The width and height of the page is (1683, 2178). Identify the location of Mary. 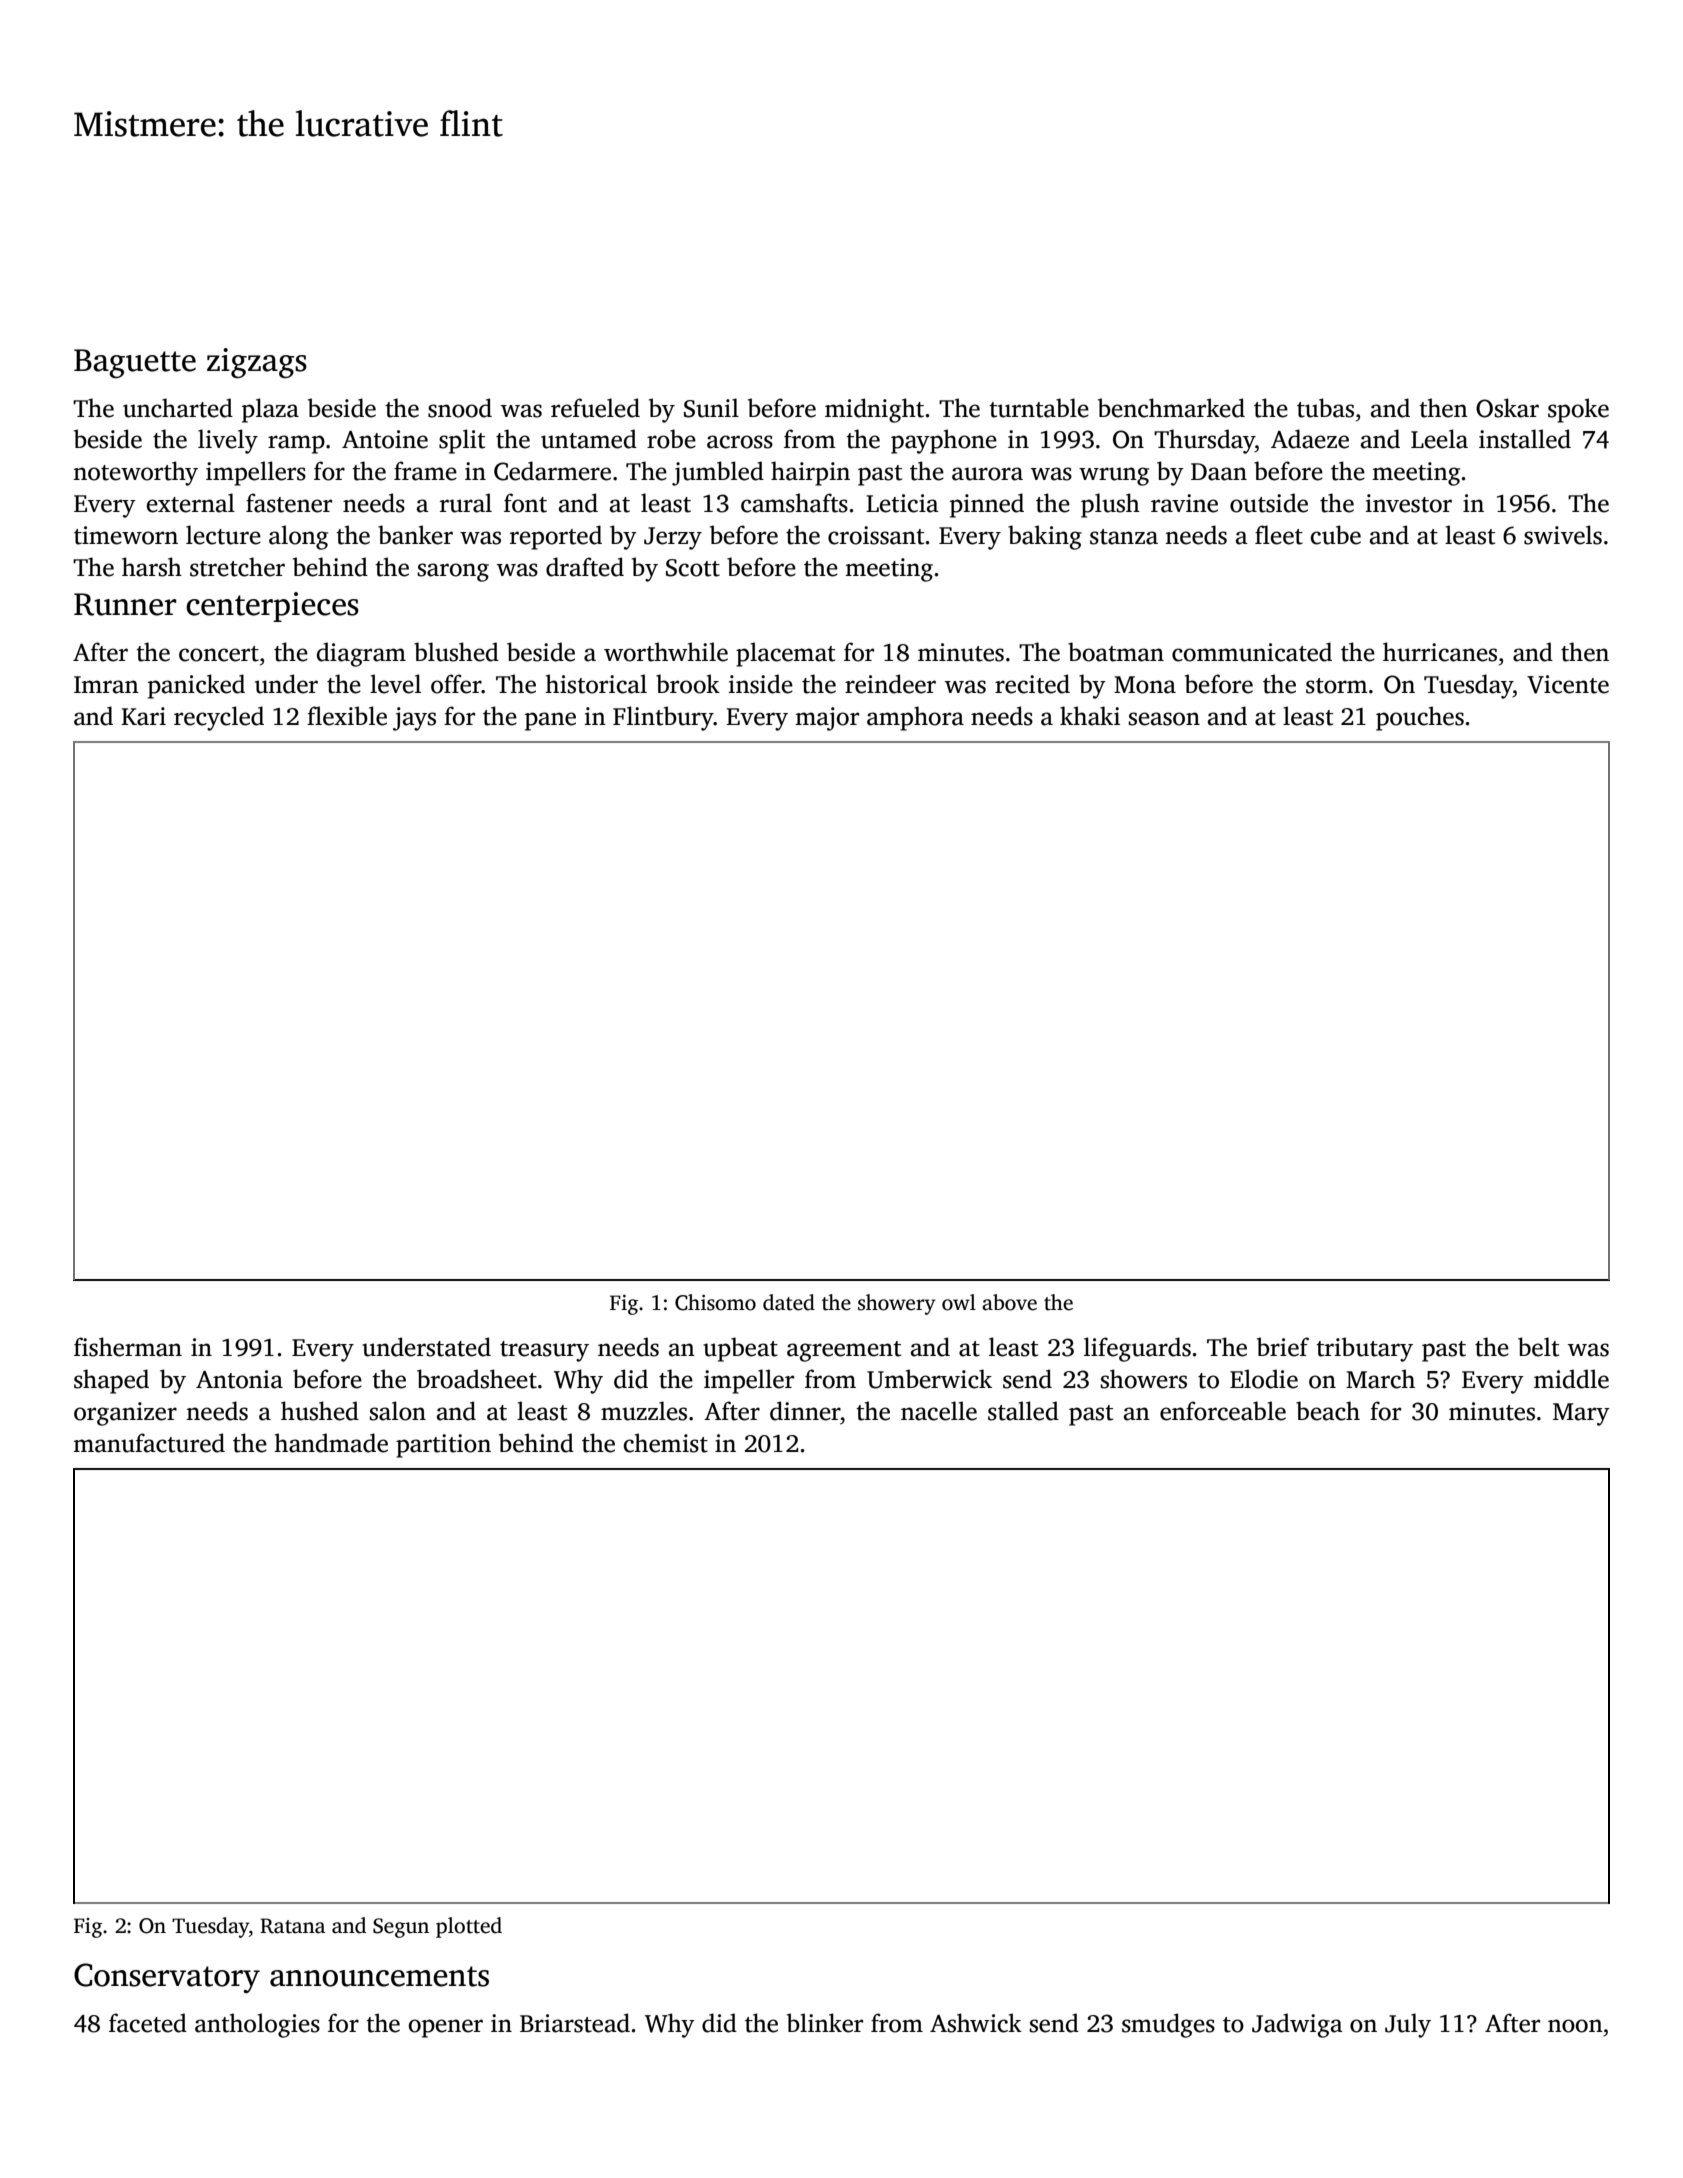
(1581, 1414).
